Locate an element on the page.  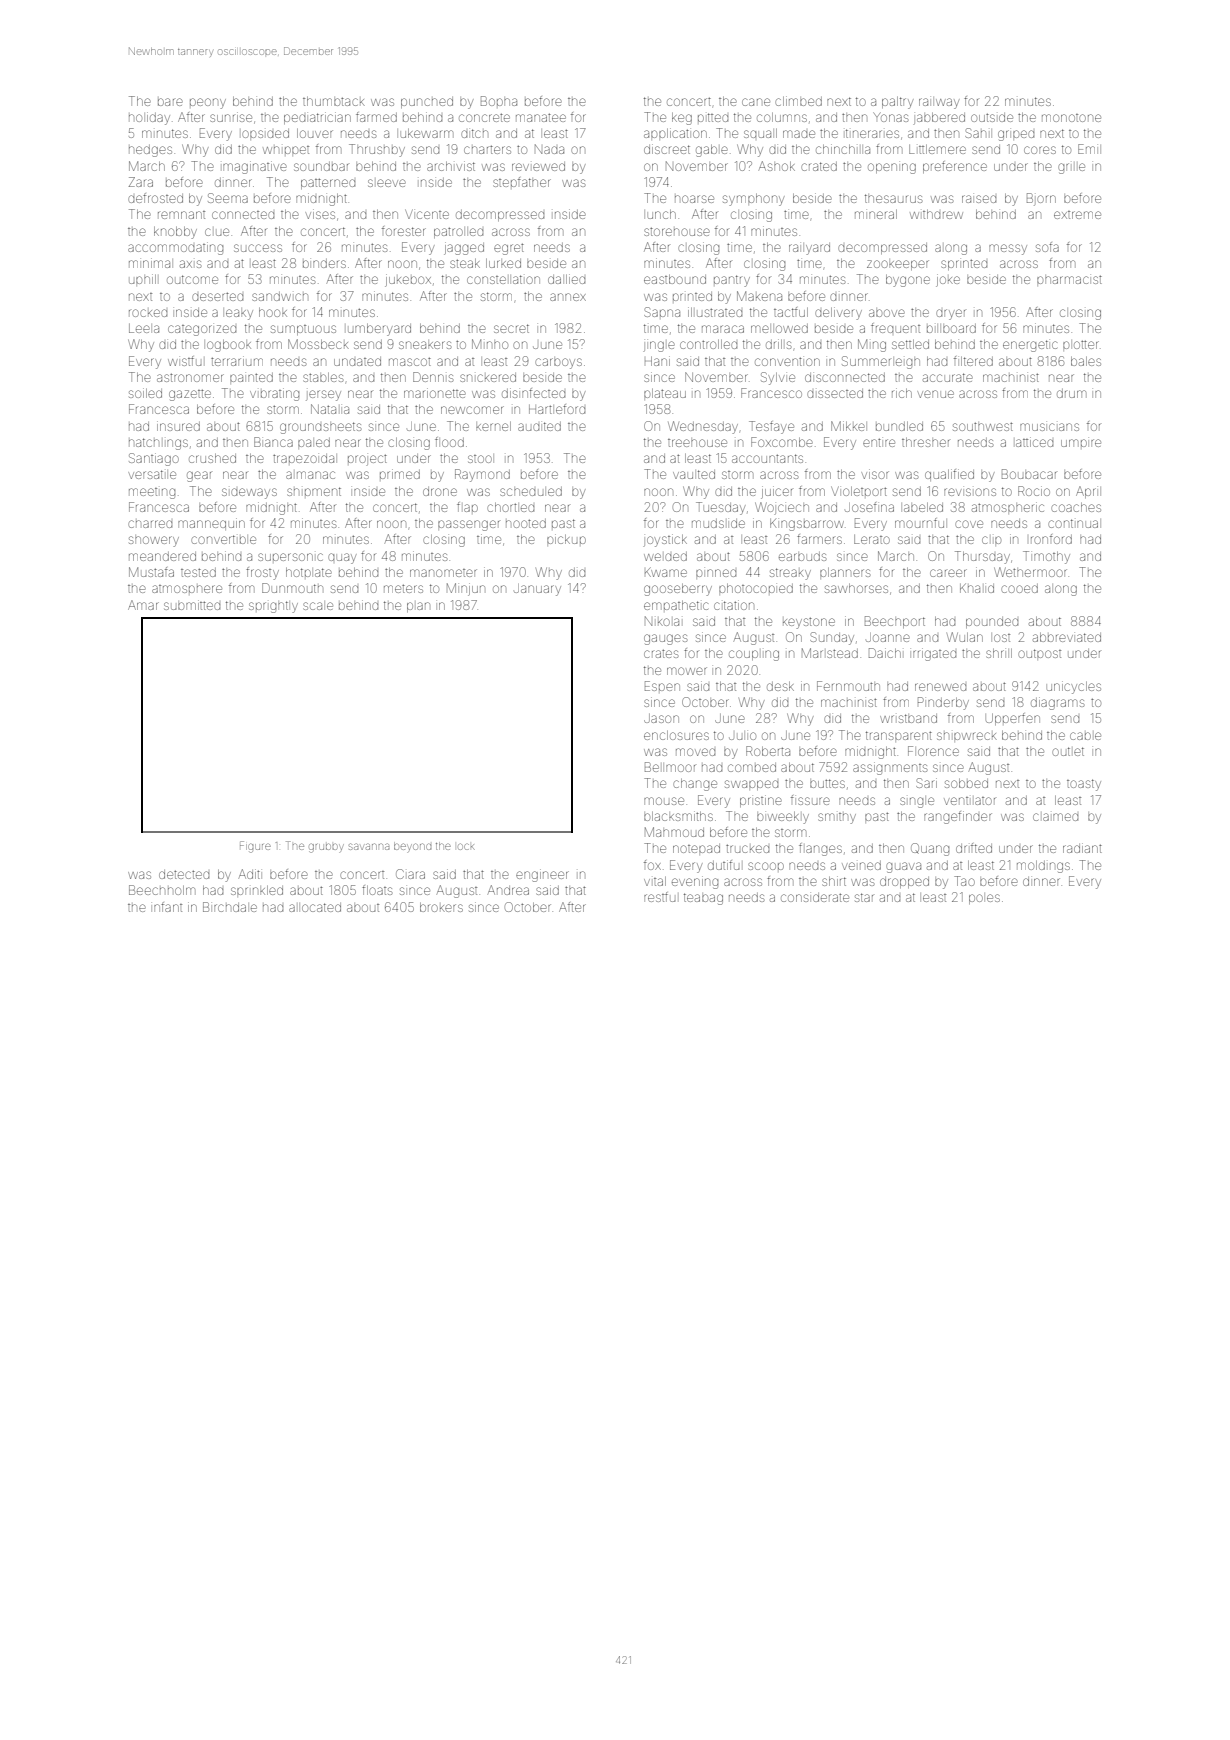
gable is located at coordinates (712, 151).
